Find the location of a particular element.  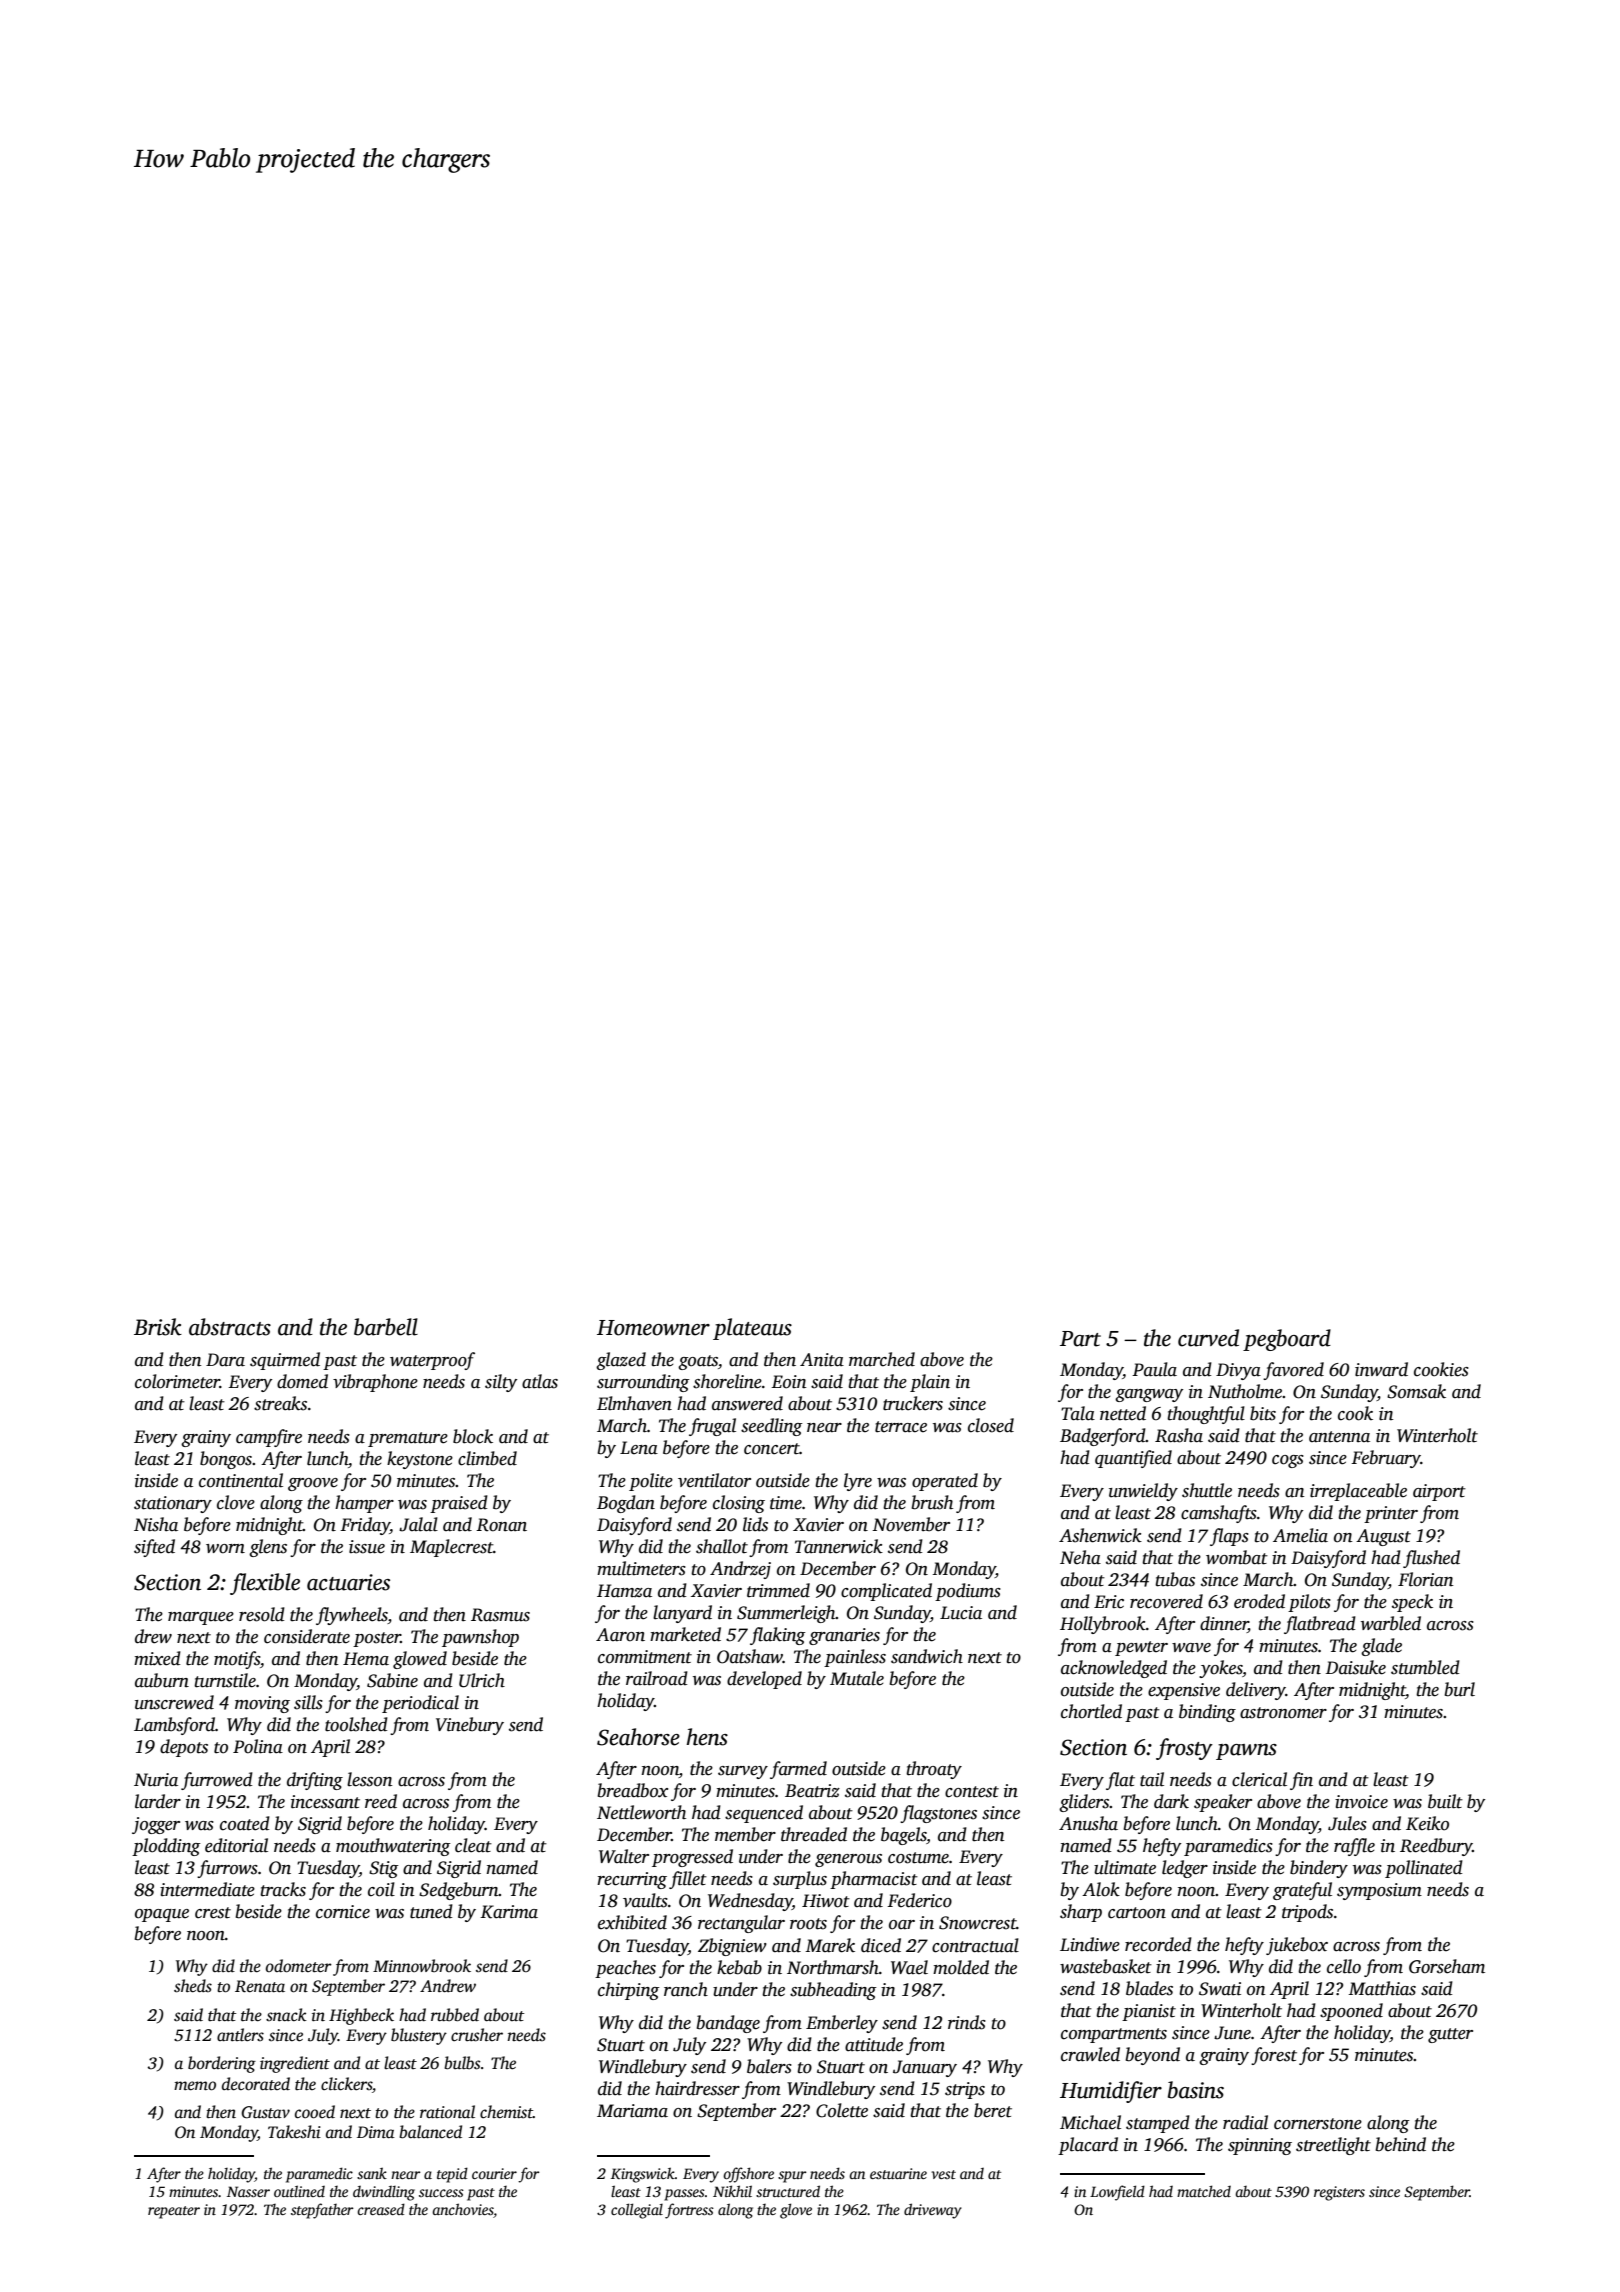

Gorseham is located at coordinates (1447, 1966).
